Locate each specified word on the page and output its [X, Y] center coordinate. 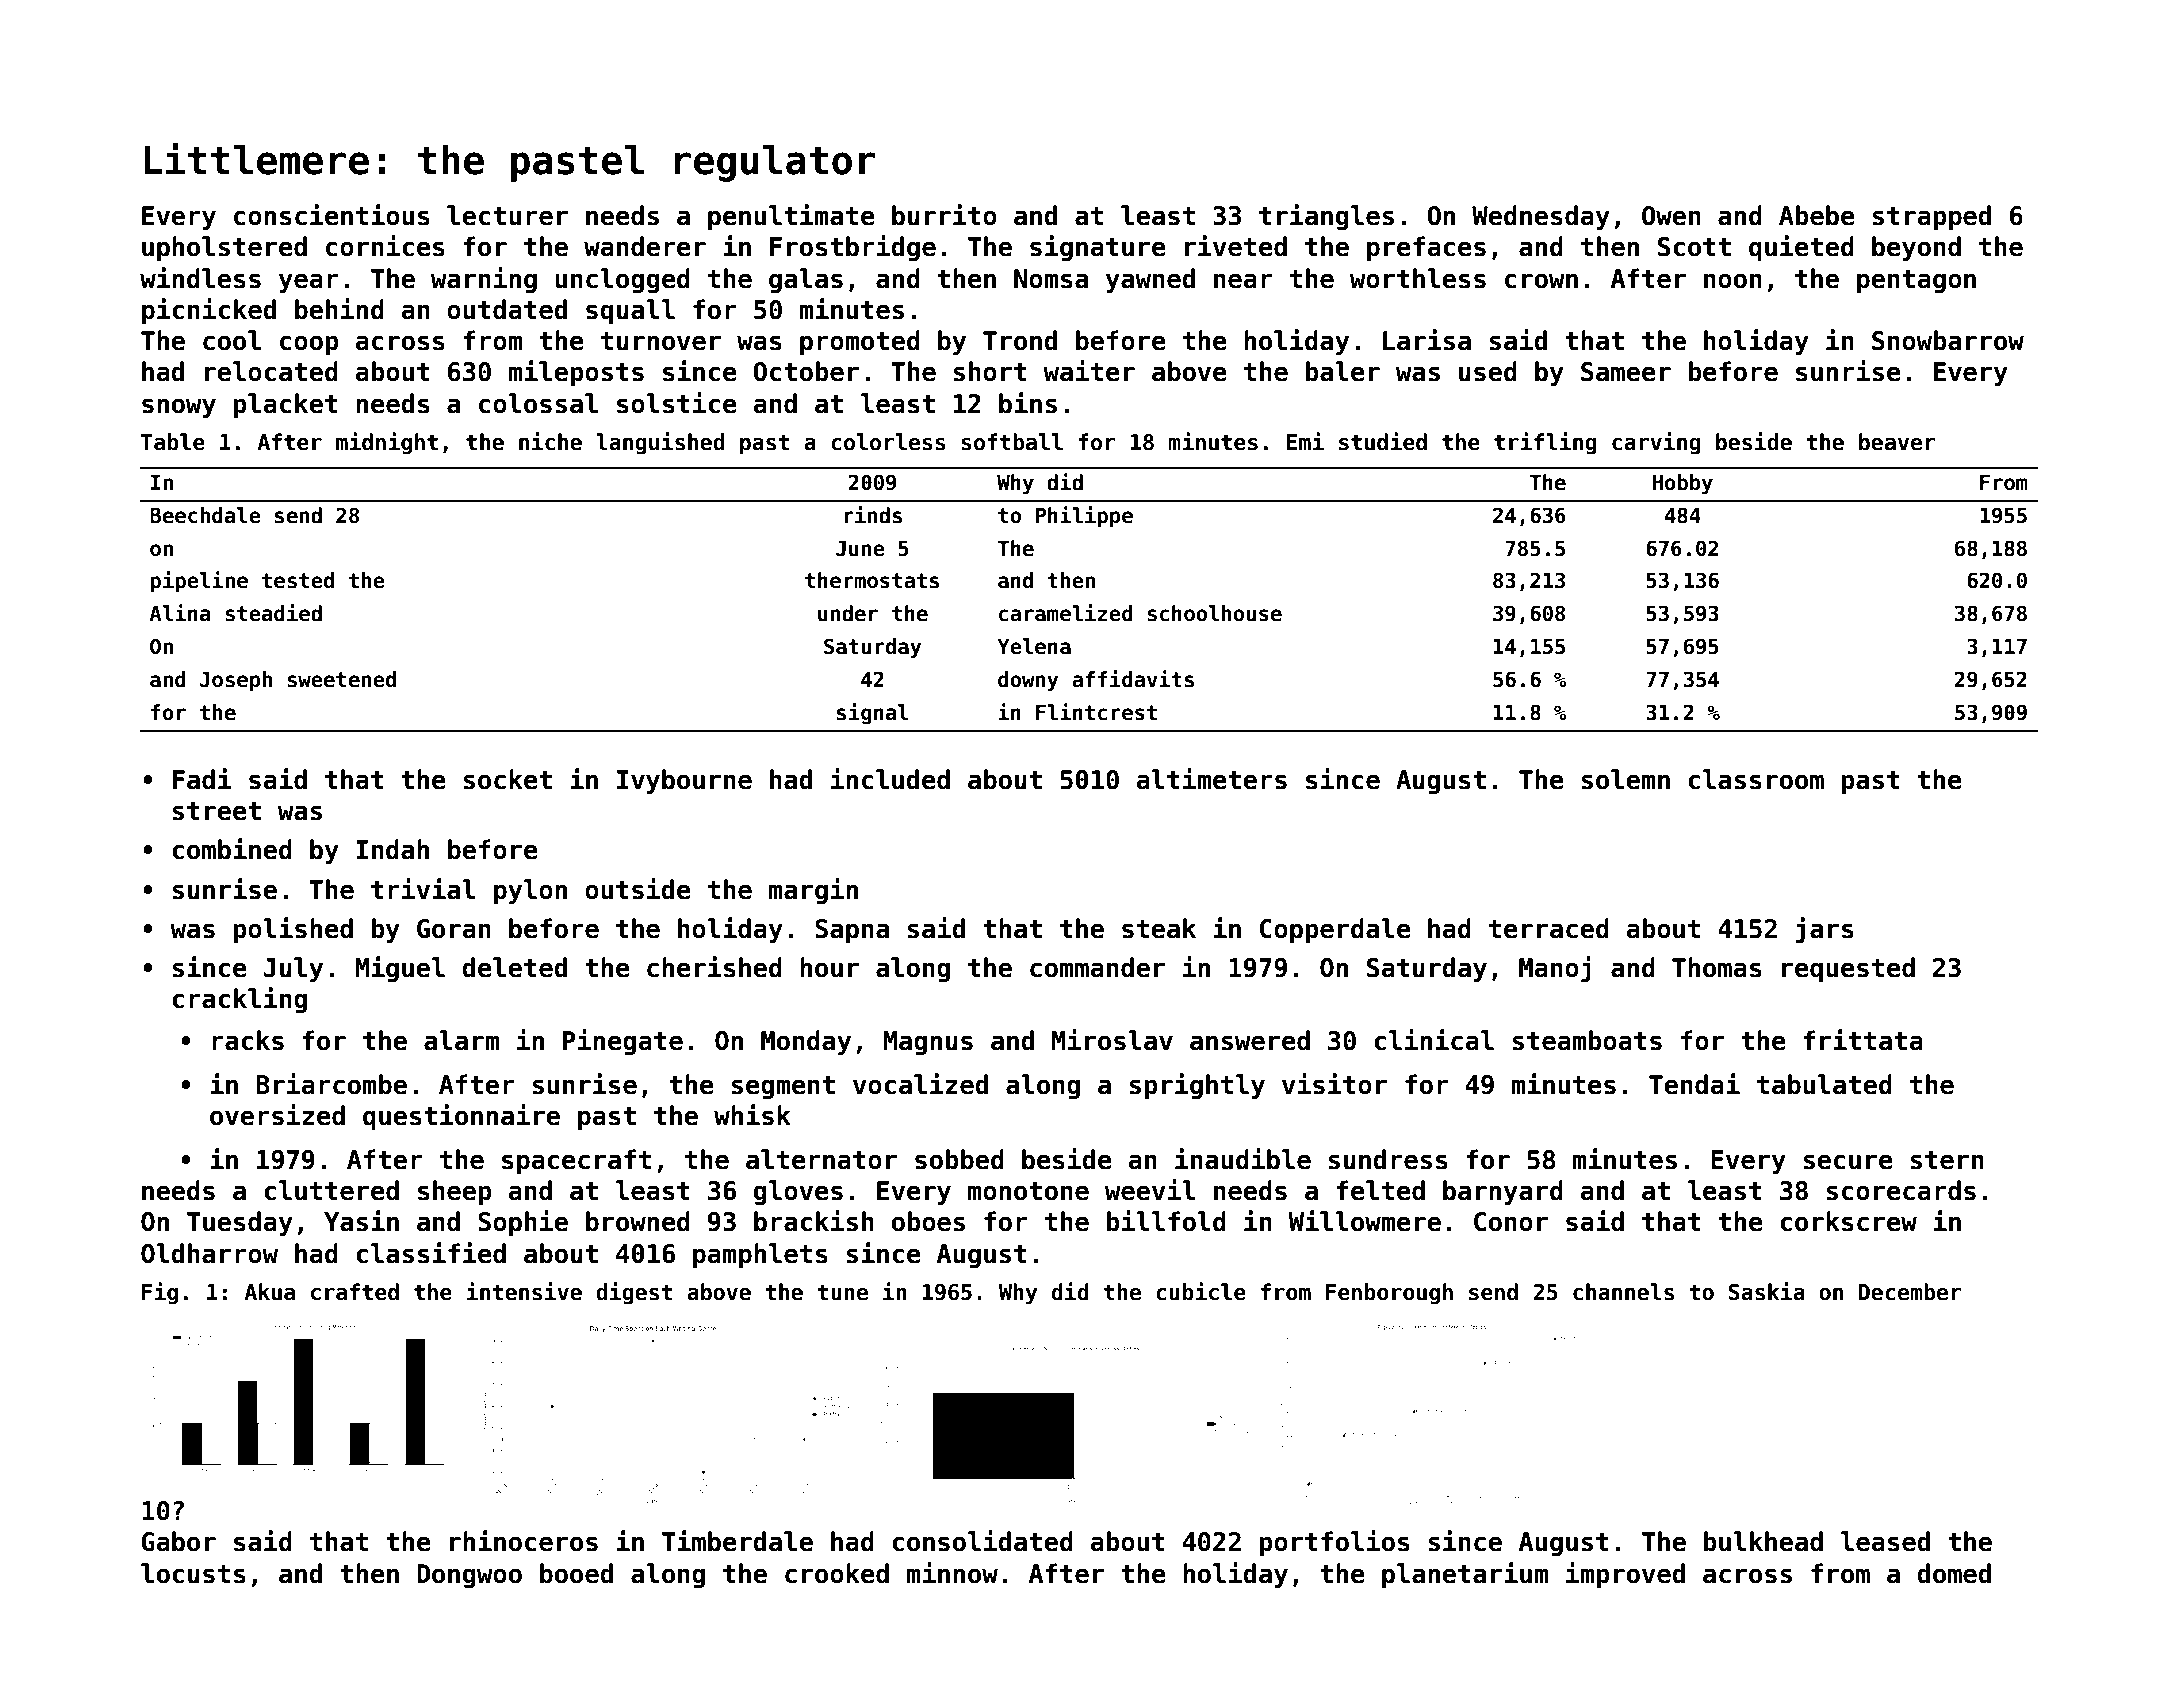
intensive [524, 1291]
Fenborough [1389, 1294]
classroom [1756, 779]
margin [813, 891]
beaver [1897, 442]
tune [842, 1293]
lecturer [507, 215]
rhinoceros [524, 1541]
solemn [1625, 779]
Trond [1020, 340]
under [848, 613]
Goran [454, 929]
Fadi [202, 779]
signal [873, 713]
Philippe [1084, 516]
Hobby [1683, 484]
